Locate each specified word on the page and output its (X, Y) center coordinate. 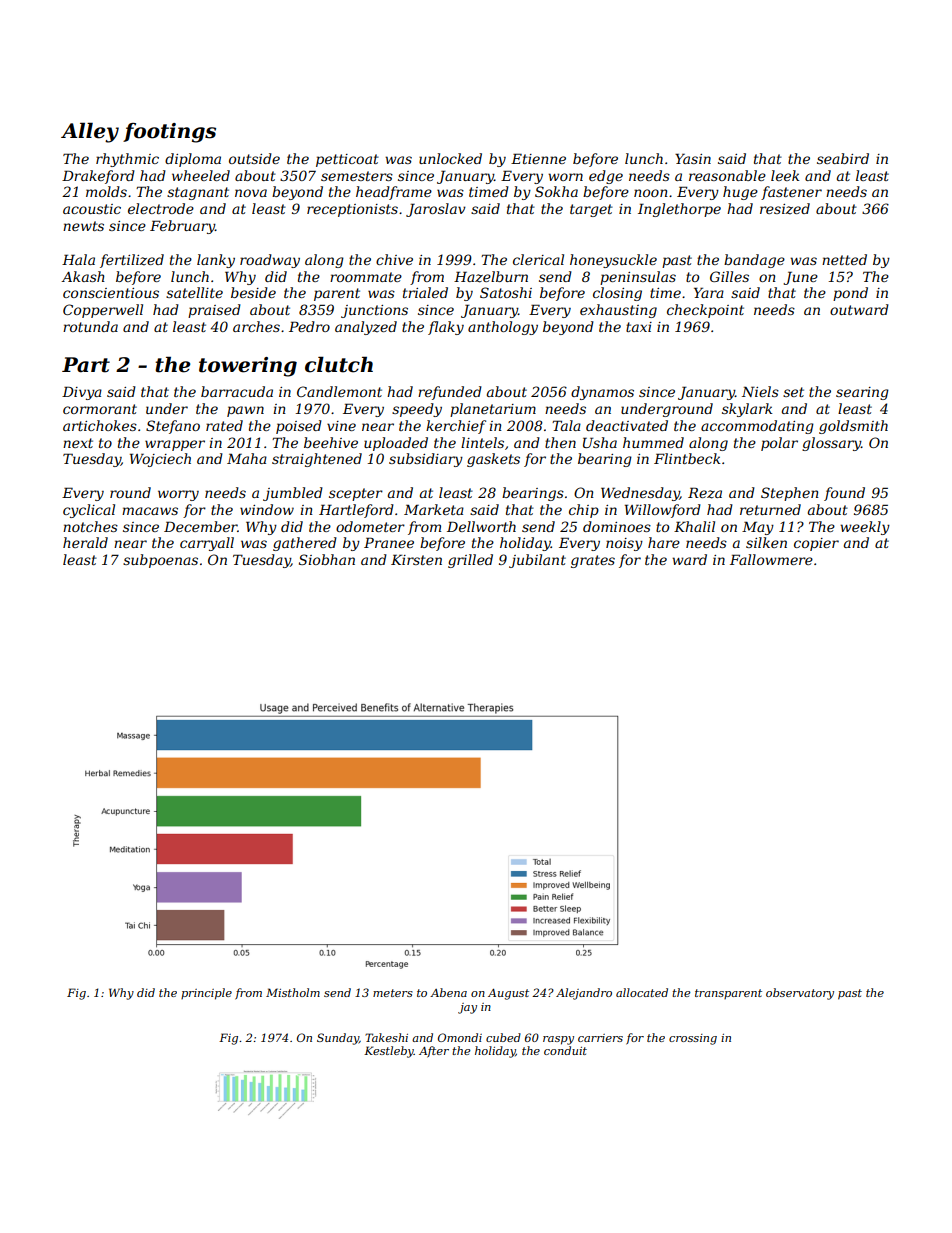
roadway (270, 261)
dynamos (602, 393)
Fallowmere (771, 559)
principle (206, 994)
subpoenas (160, 561)
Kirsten (416, 559)
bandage (754, 261)
